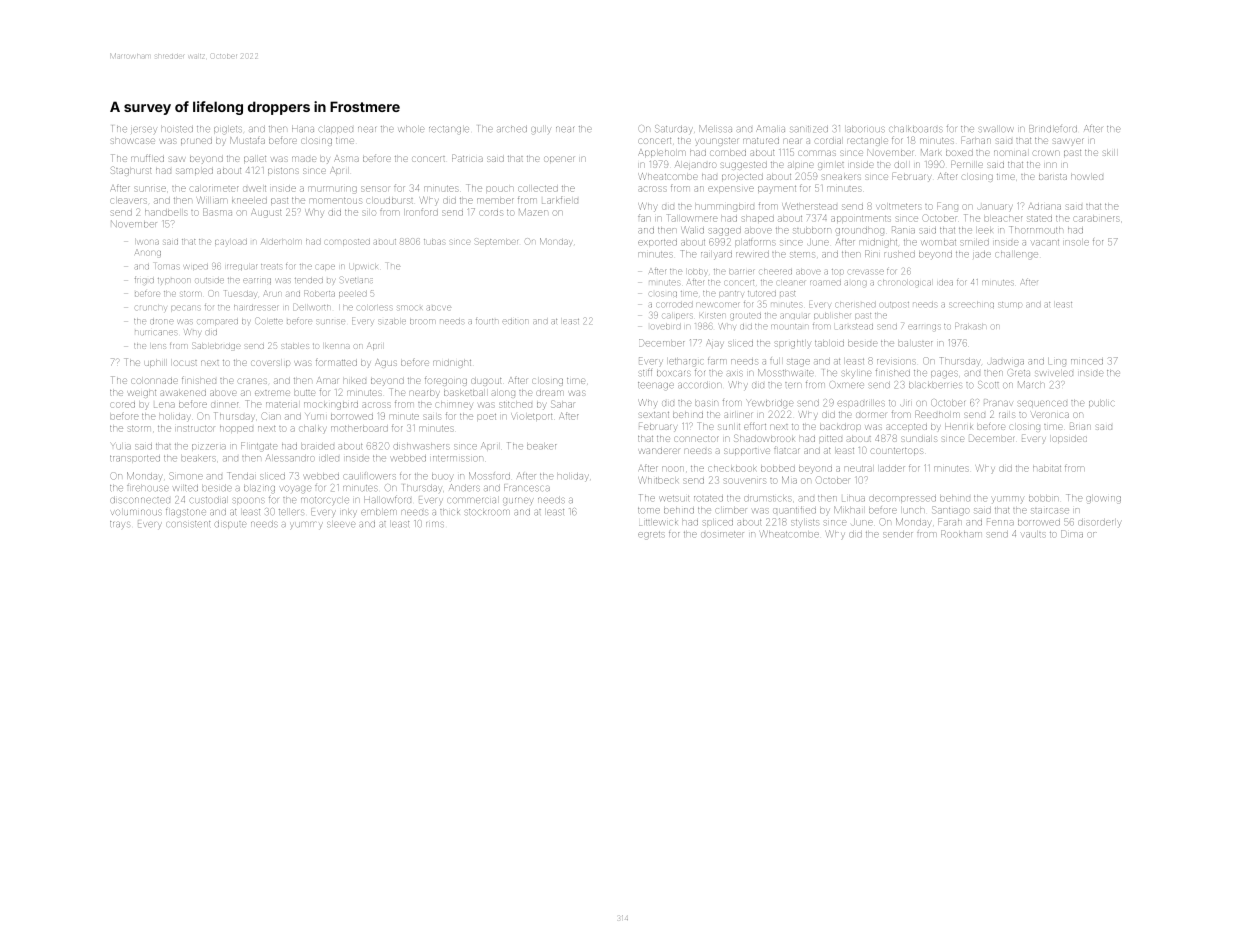  I want to click on Pranav, so click(998, 402).
